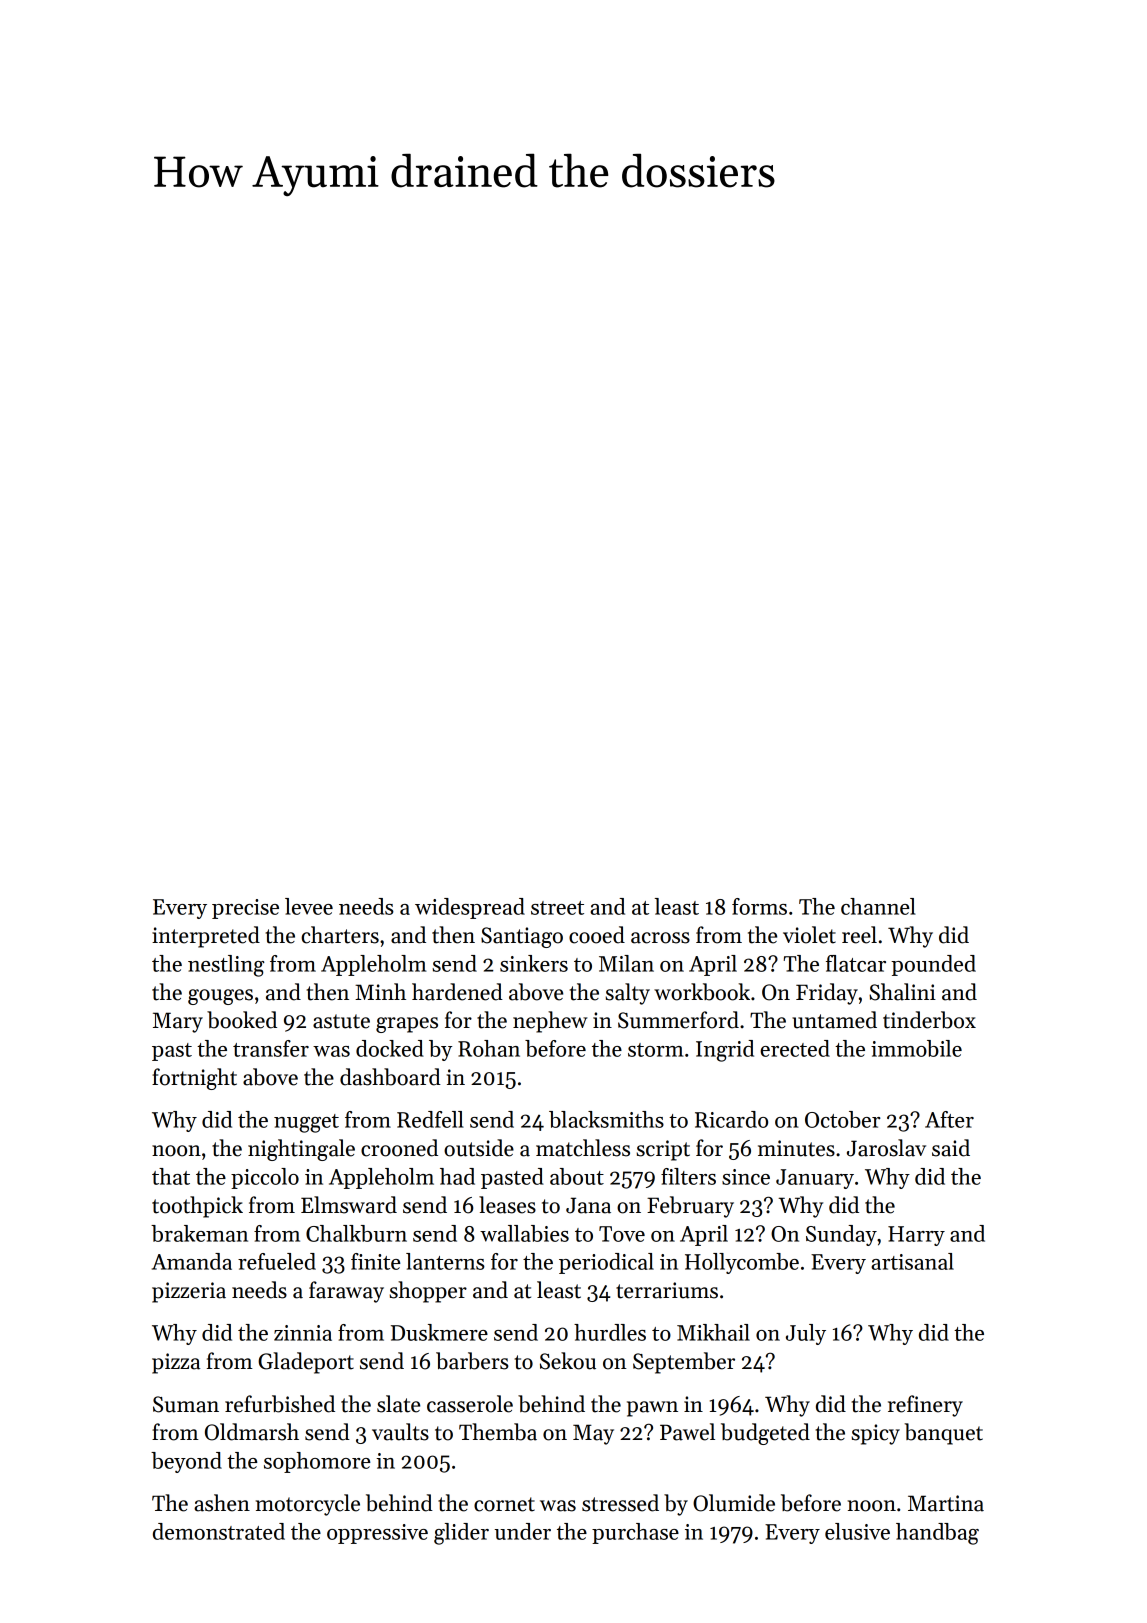  Describe the element at coordinates (507, 1205) in the screenshot. I see `leases` at that location.
